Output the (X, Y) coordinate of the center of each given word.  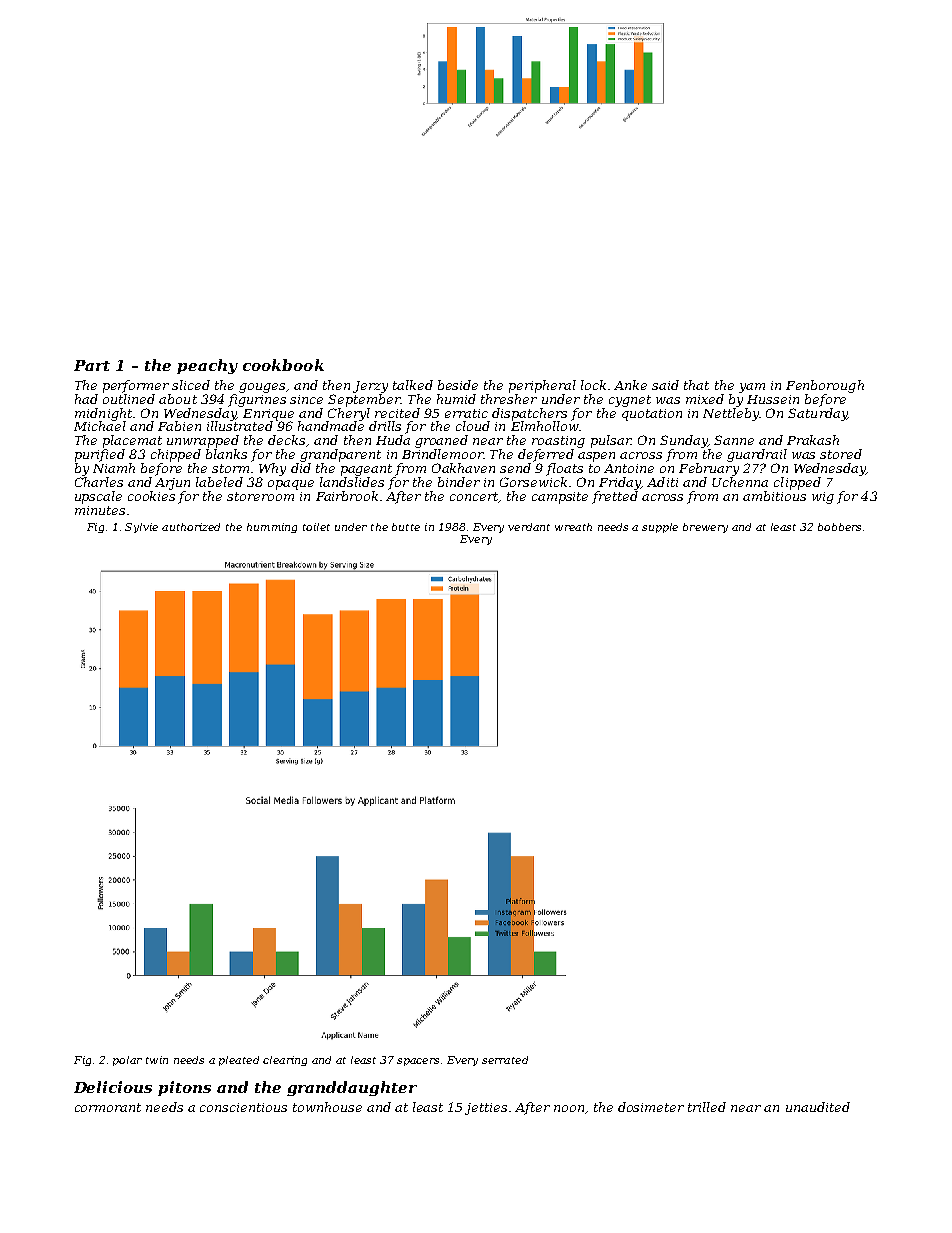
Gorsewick (533, 482)
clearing (285, 1061)
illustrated (240, 426)
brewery (705, 528)
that (696, 385)
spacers (418, 1062)
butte (406, 527)
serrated (505, 1060)
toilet (316, 527)
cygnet (630, 401)
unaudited (818, 1107)
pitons (184, 1088)
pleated (239, 1061)
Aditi (662, 482)
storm (230, 468)
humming (272, 528)
